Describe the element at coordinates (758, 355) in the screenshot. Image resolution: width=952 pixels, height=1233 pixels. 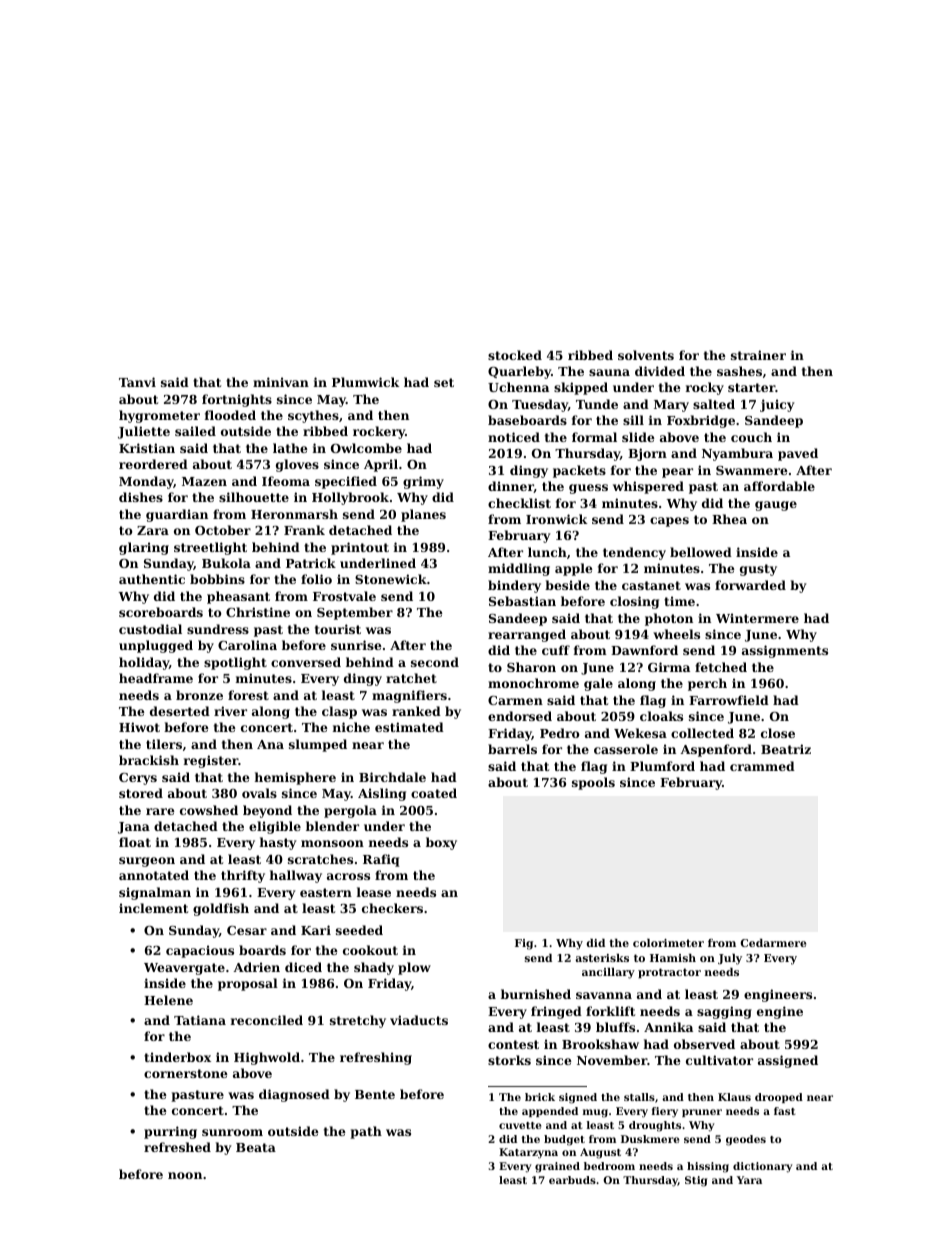
I see `strainer` at that location.
